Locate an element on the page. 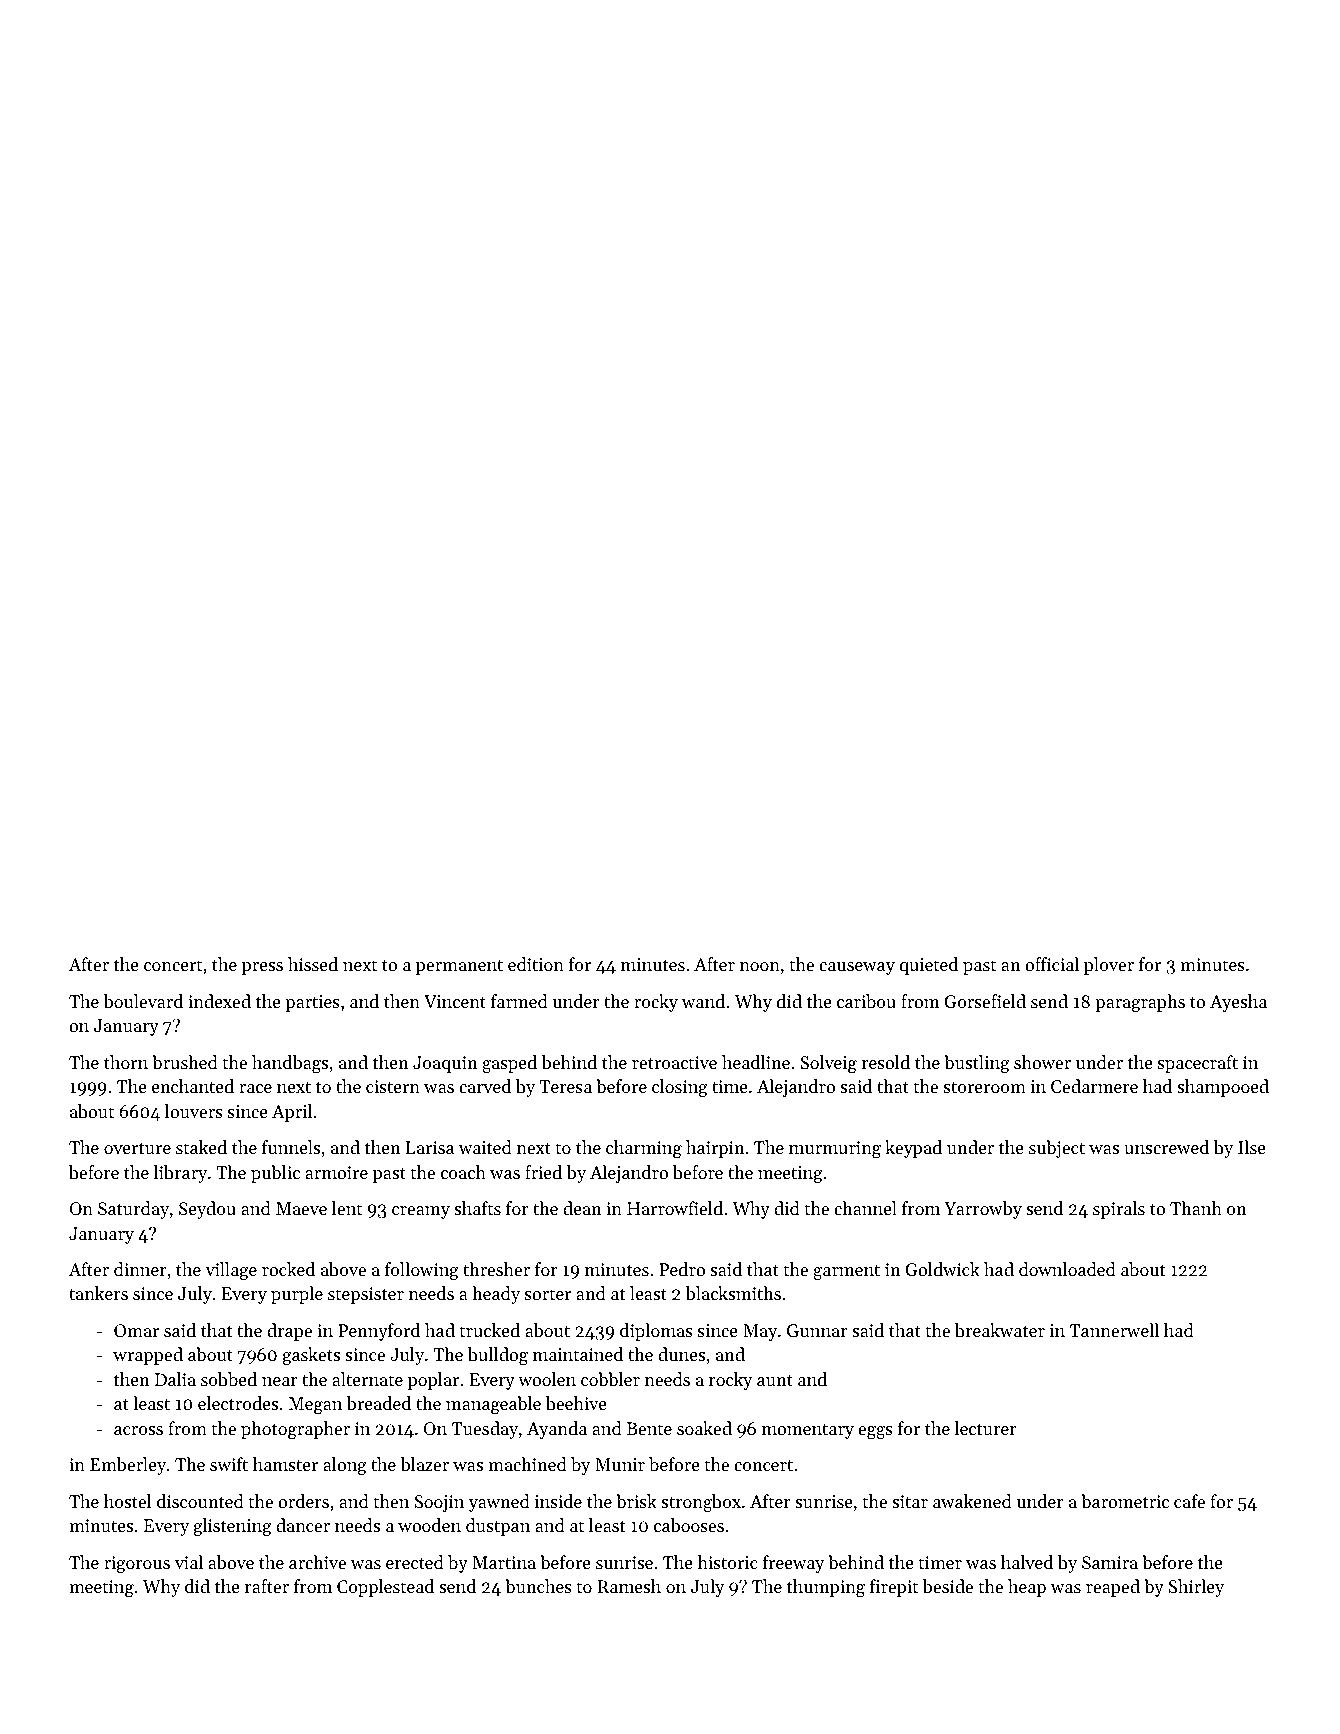 The width and height of the image is (1340, 1734). noon is located at coordinates (760, 966).
